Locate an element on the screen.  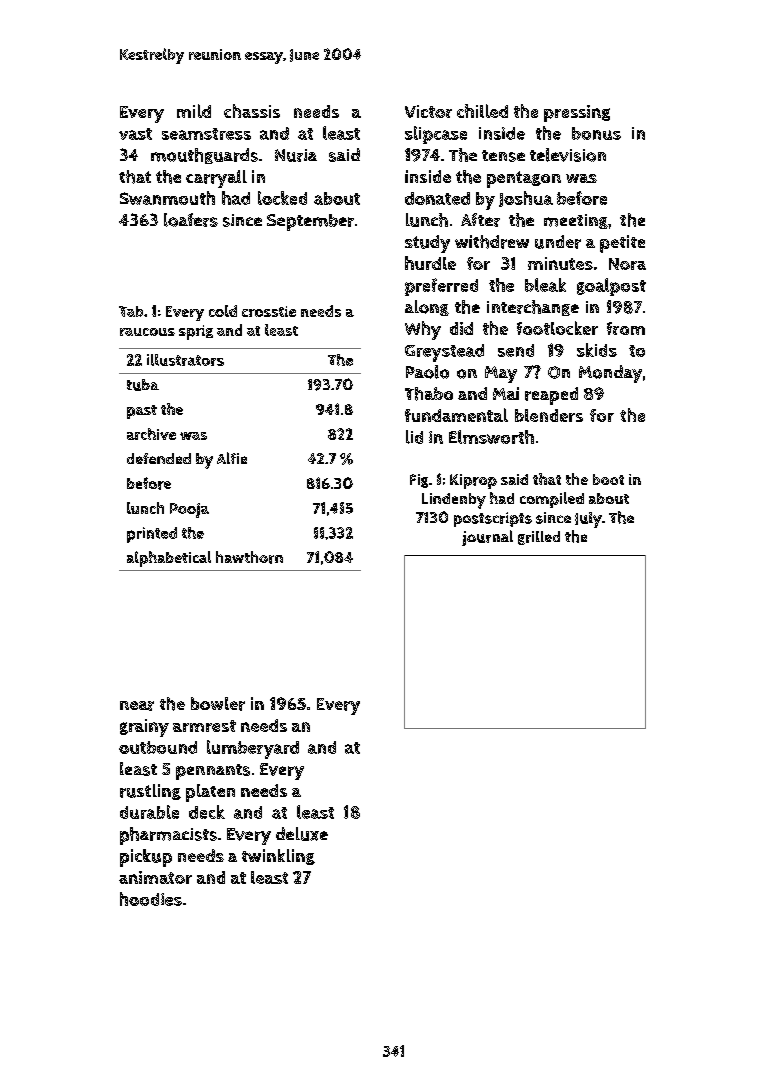
mild is located at coordinates (194, 111).
